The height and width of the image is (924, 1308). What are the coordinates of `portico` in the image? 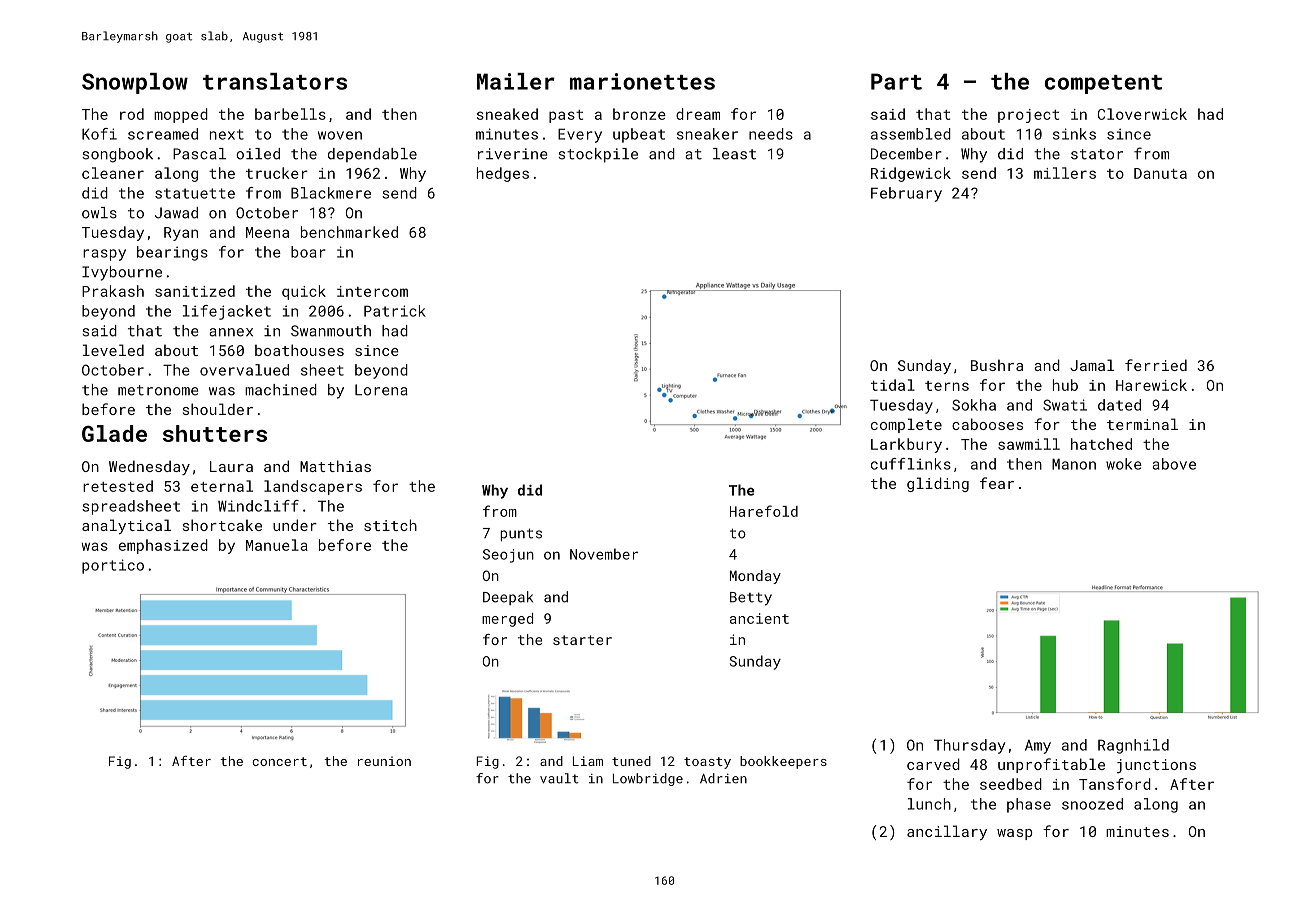 It's located at (113, 566).
